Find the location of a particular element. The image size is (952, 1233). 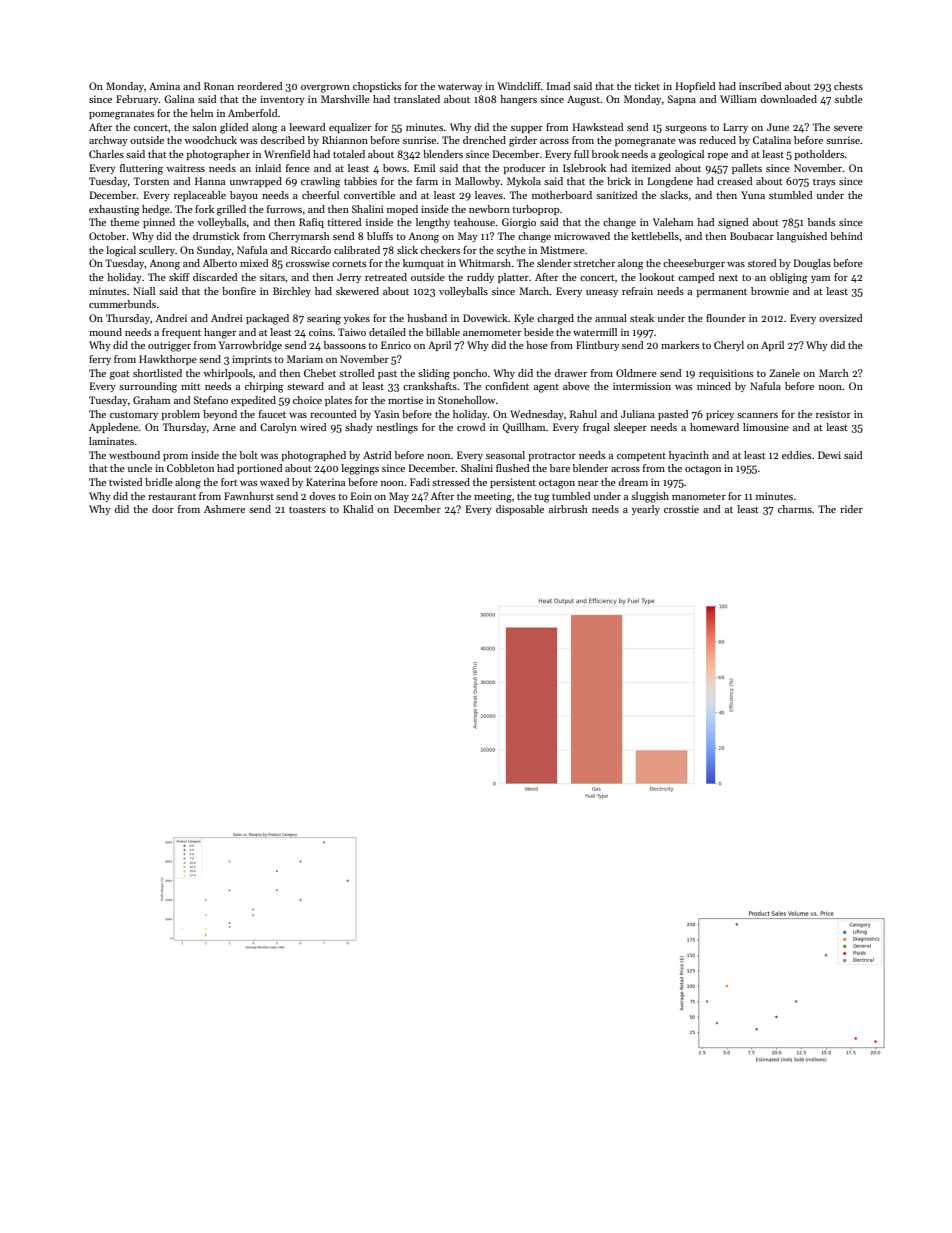

photographer is located at coordinates (218, 155).
